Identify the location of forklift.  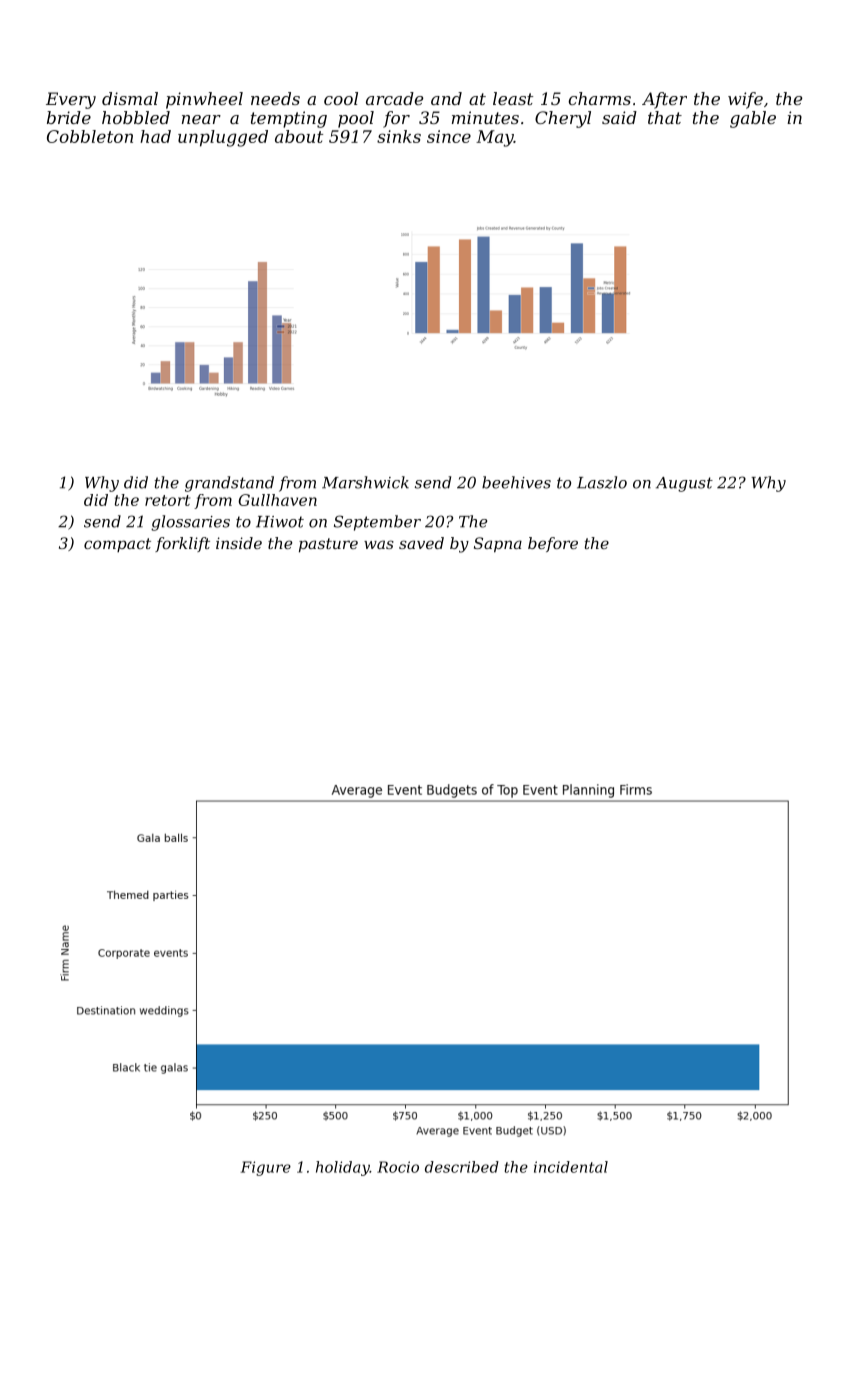
(182, 544).
